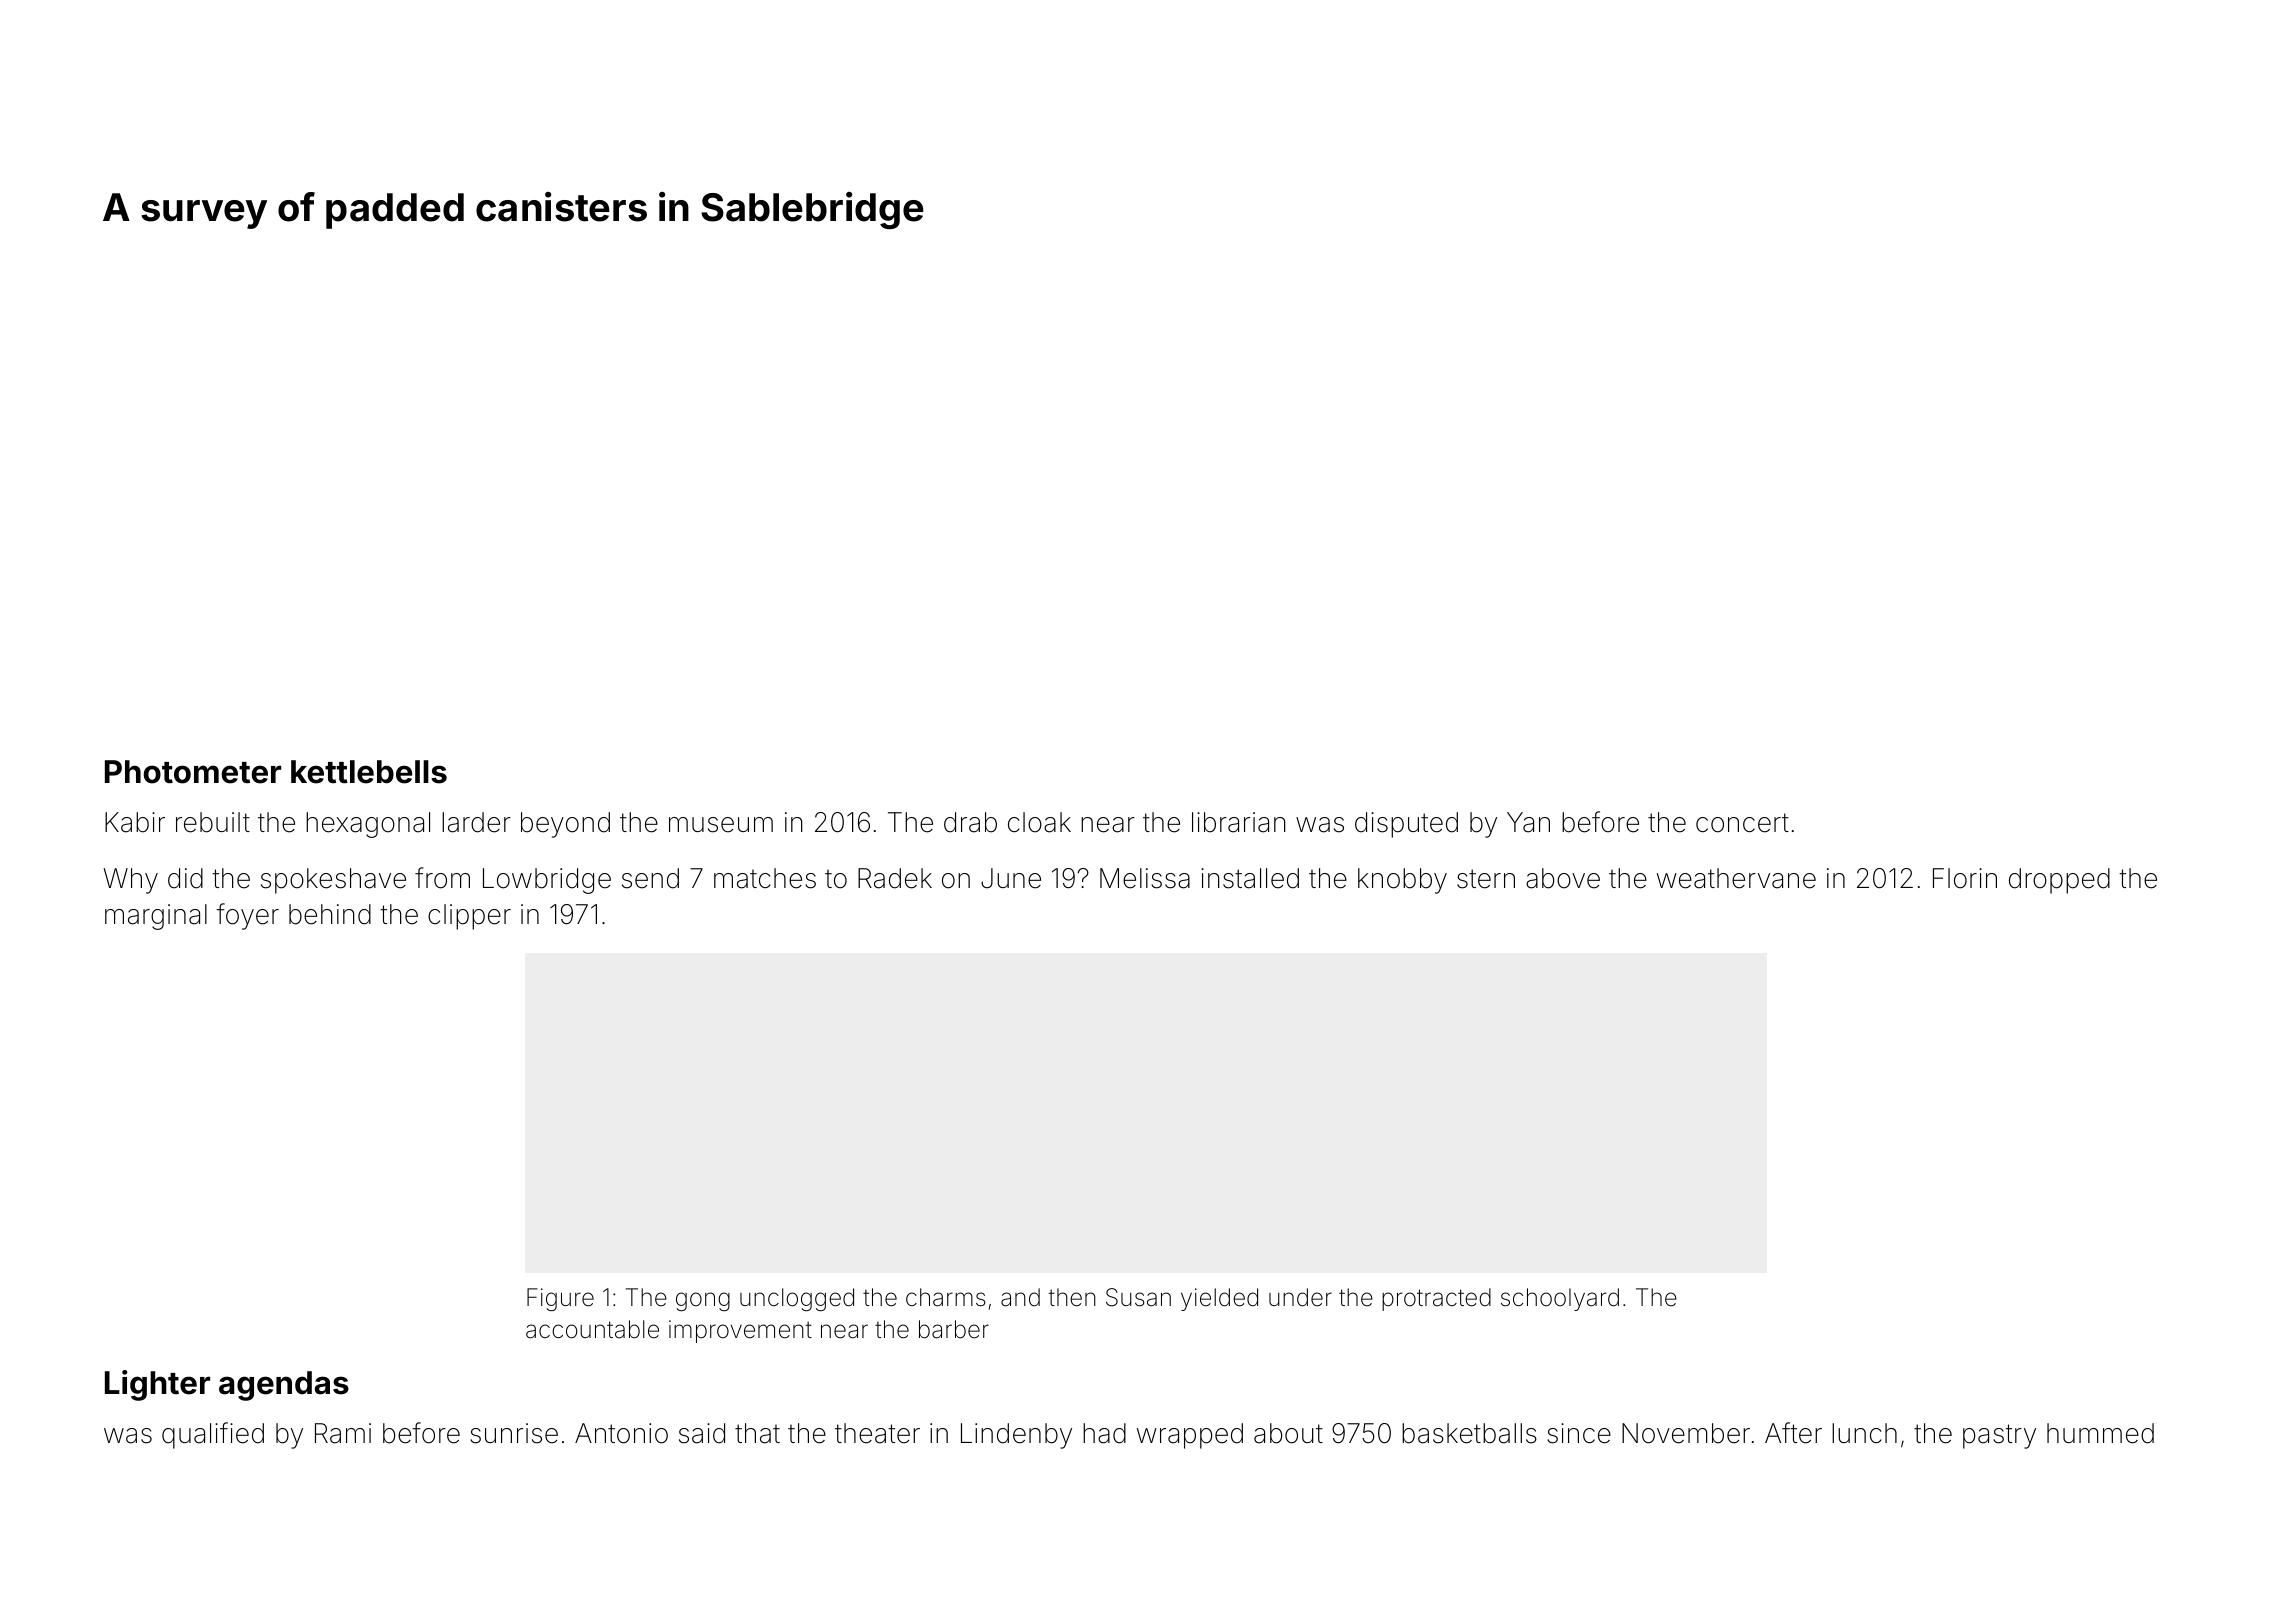 This screenshot has height=1620, width=2292. Describe the element at coordinates (213, 1435) in the screenshot. I see `qualified` at that location.
